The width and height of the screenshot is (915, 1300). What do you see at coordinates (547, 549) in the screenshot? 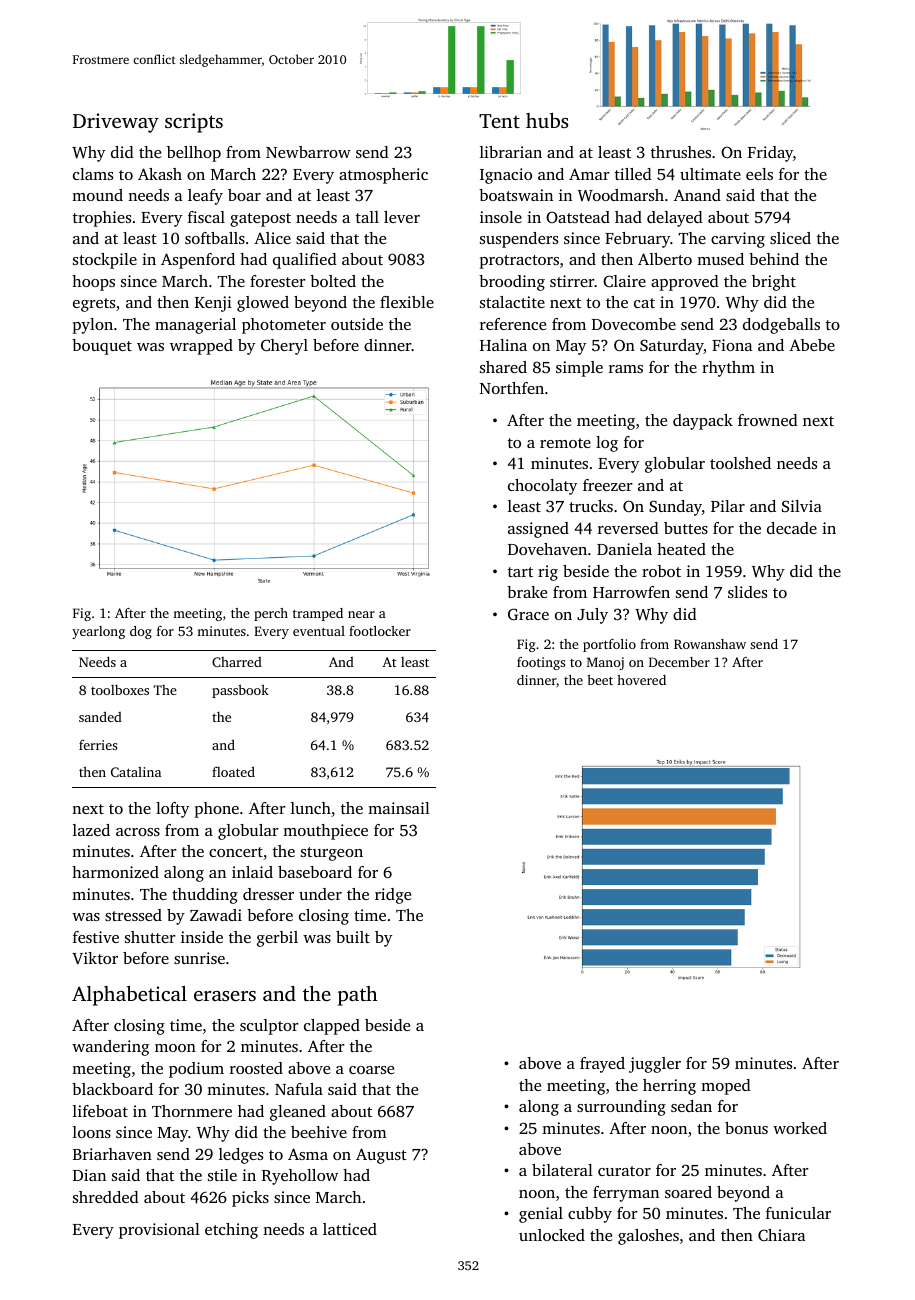
I see `Dovehaven` at bounding box center [547, 549].
